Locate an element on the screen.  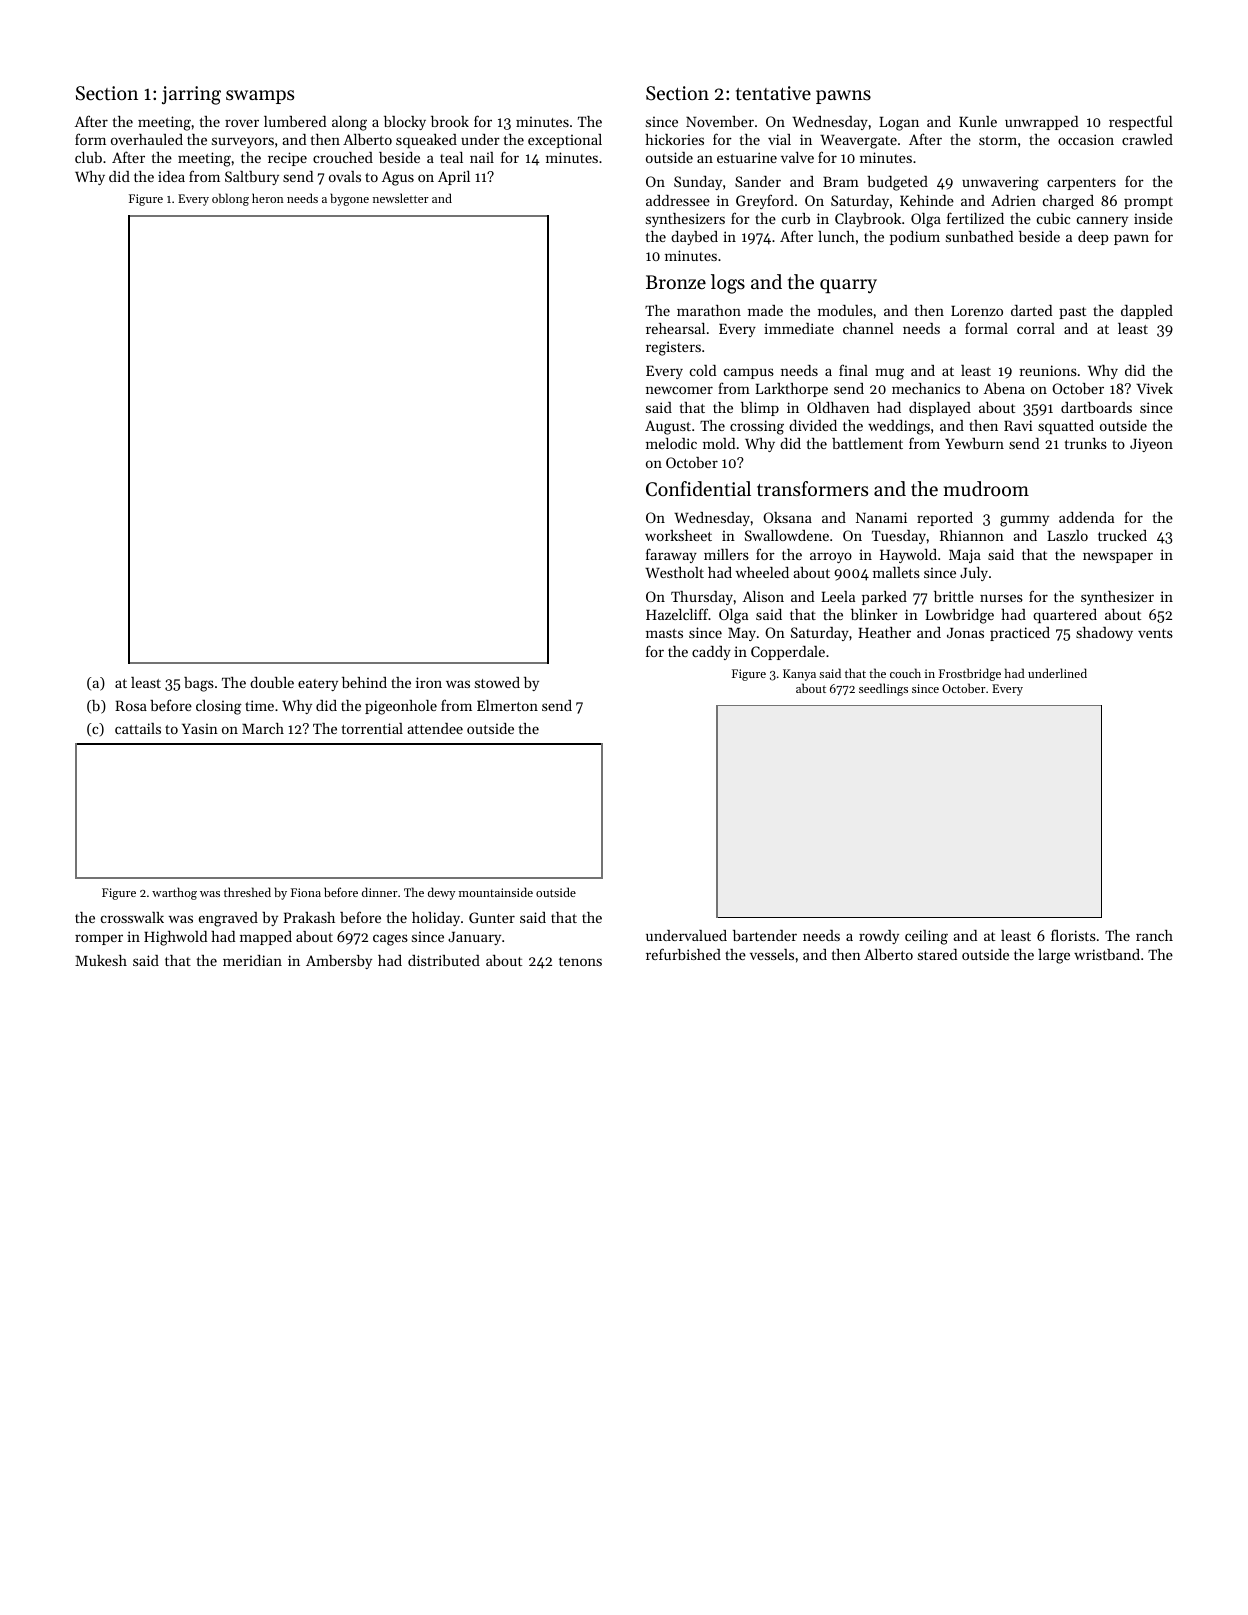
worksheet is located at coordinates (678, 535).
